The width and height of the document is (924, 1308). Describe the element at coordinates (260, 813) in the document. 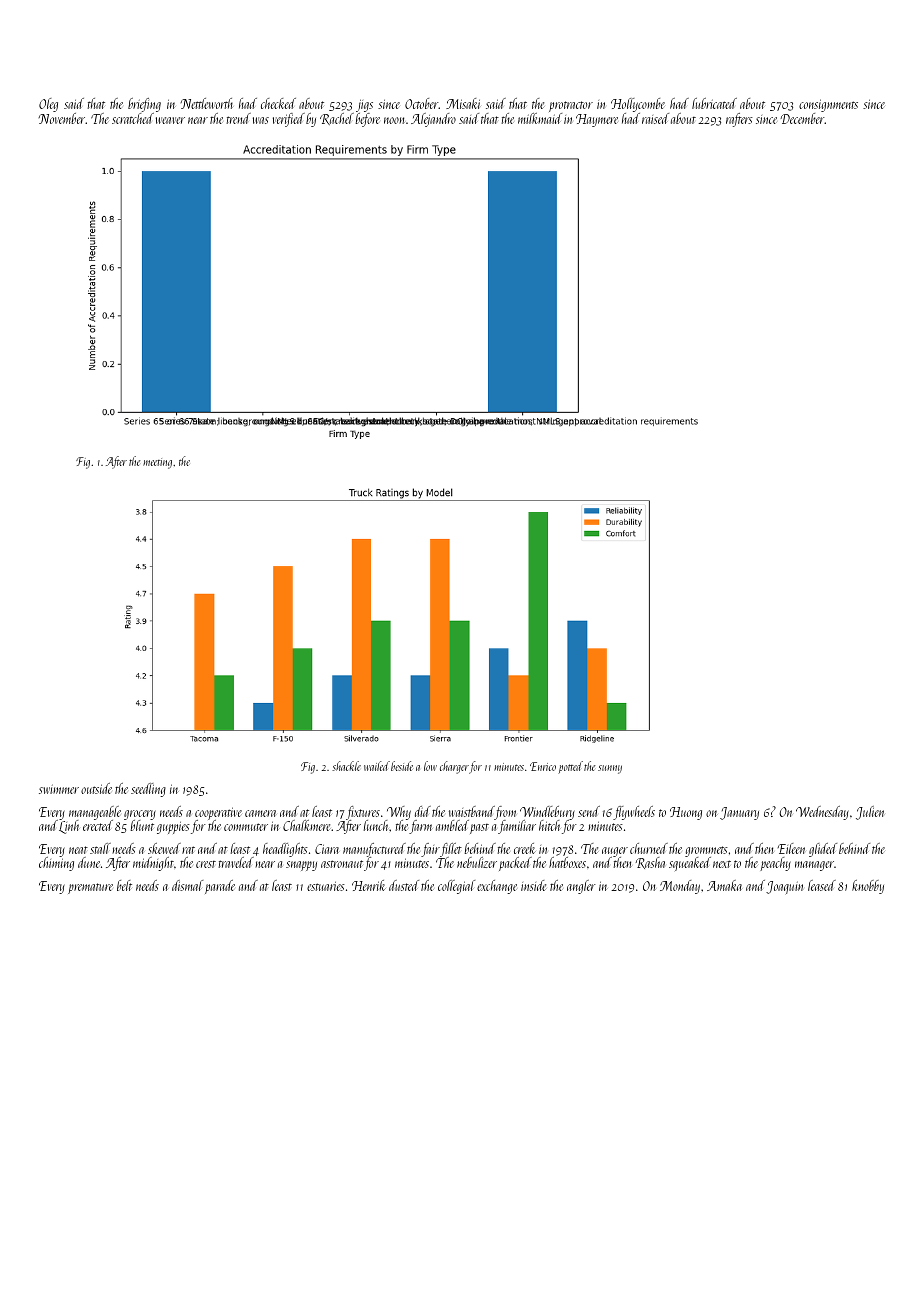

I see `camera` at that location.
